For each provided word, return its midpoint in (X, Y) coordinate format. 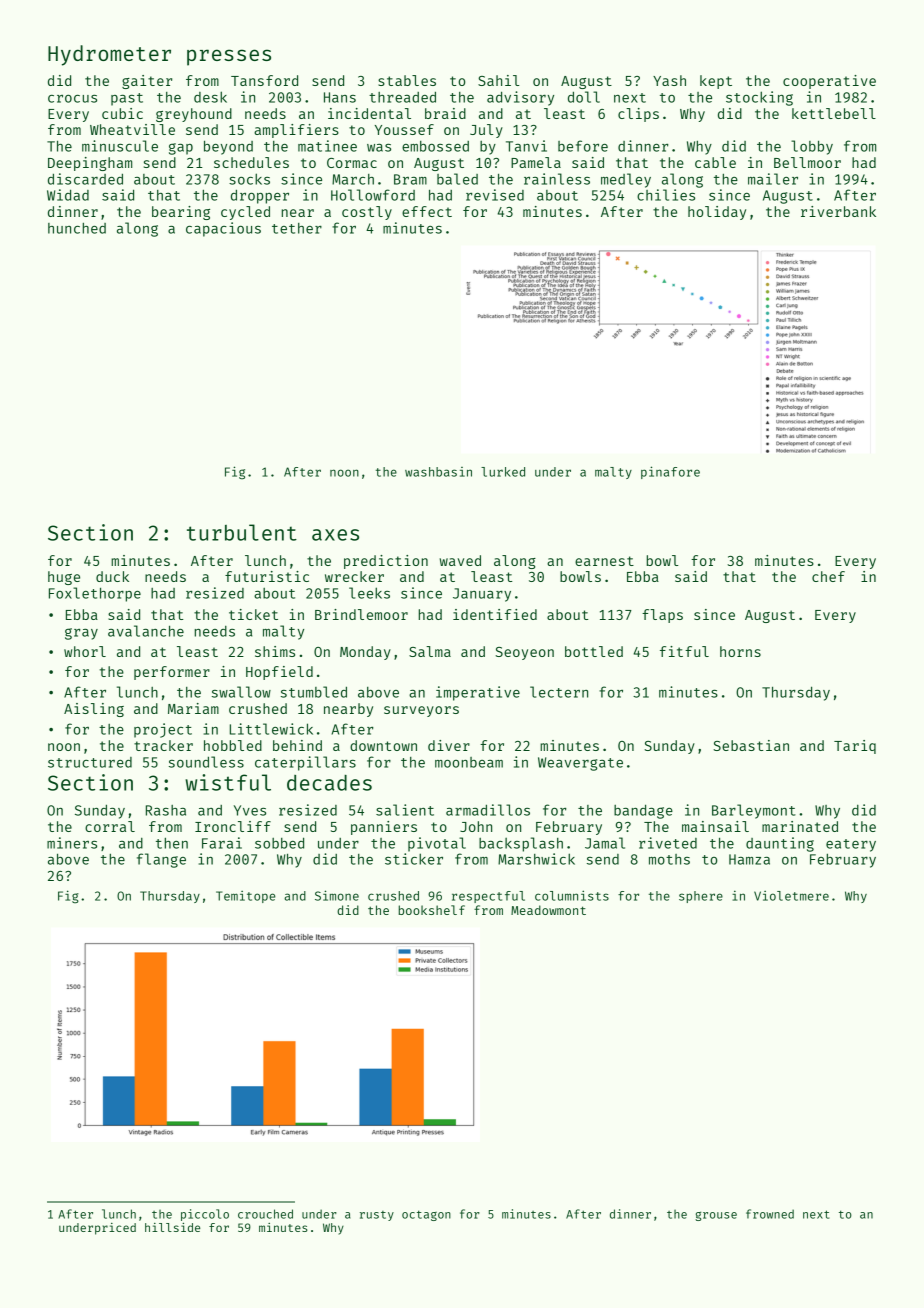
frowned (770, 1214)
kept (716, 82)
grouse (716, 1216)
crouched (265, 1214)
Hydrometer (109, 55)
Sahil (498, 80)
